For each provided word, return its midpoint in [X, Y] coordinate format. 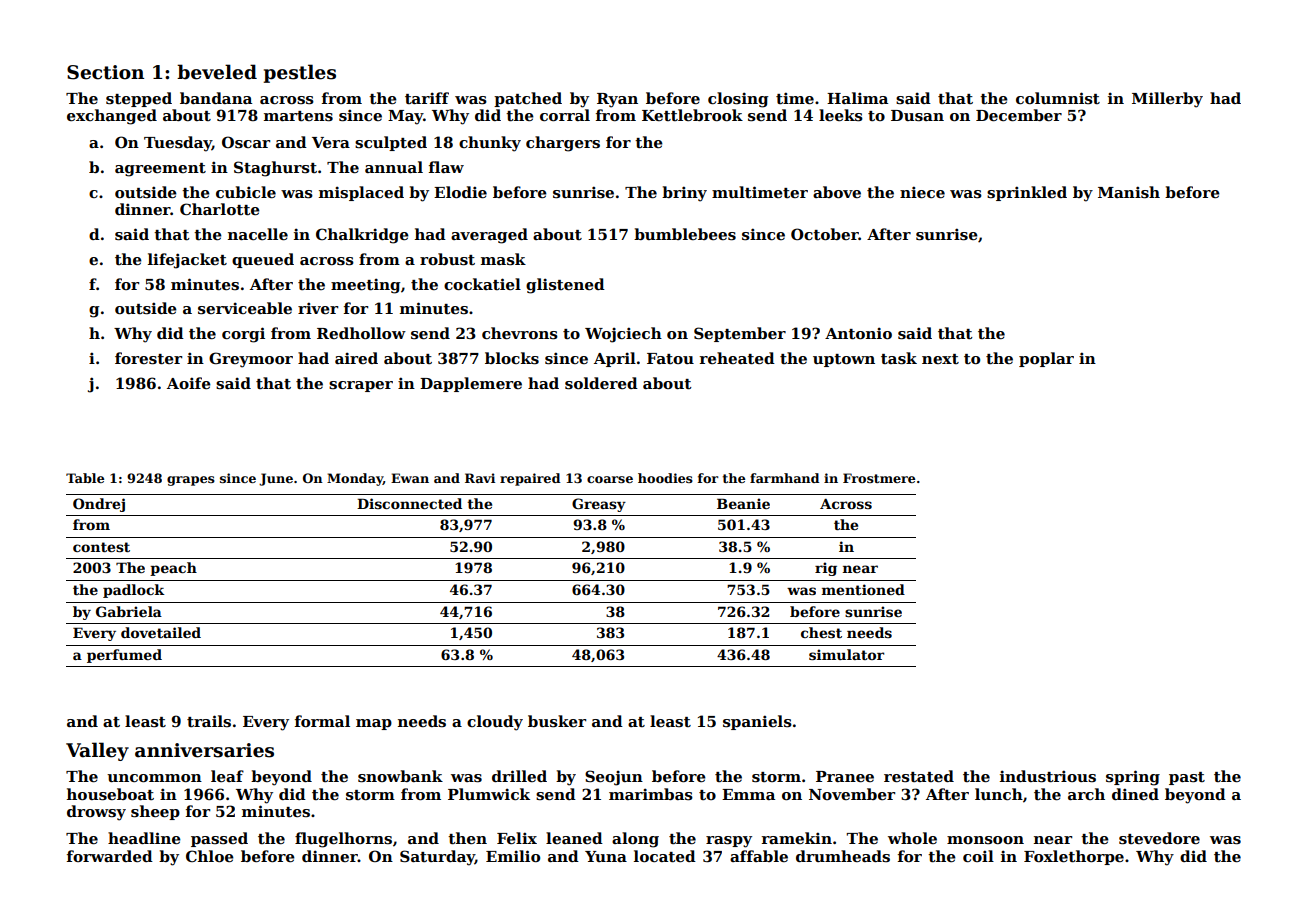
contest [101, 547]
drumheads [843, 856]
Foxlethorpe [1074, 857]
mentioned [863, 589]
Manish [1129, 192]
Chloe [210, 856]
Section [105, 72]
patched [528, 99]
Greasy [599, 505]
